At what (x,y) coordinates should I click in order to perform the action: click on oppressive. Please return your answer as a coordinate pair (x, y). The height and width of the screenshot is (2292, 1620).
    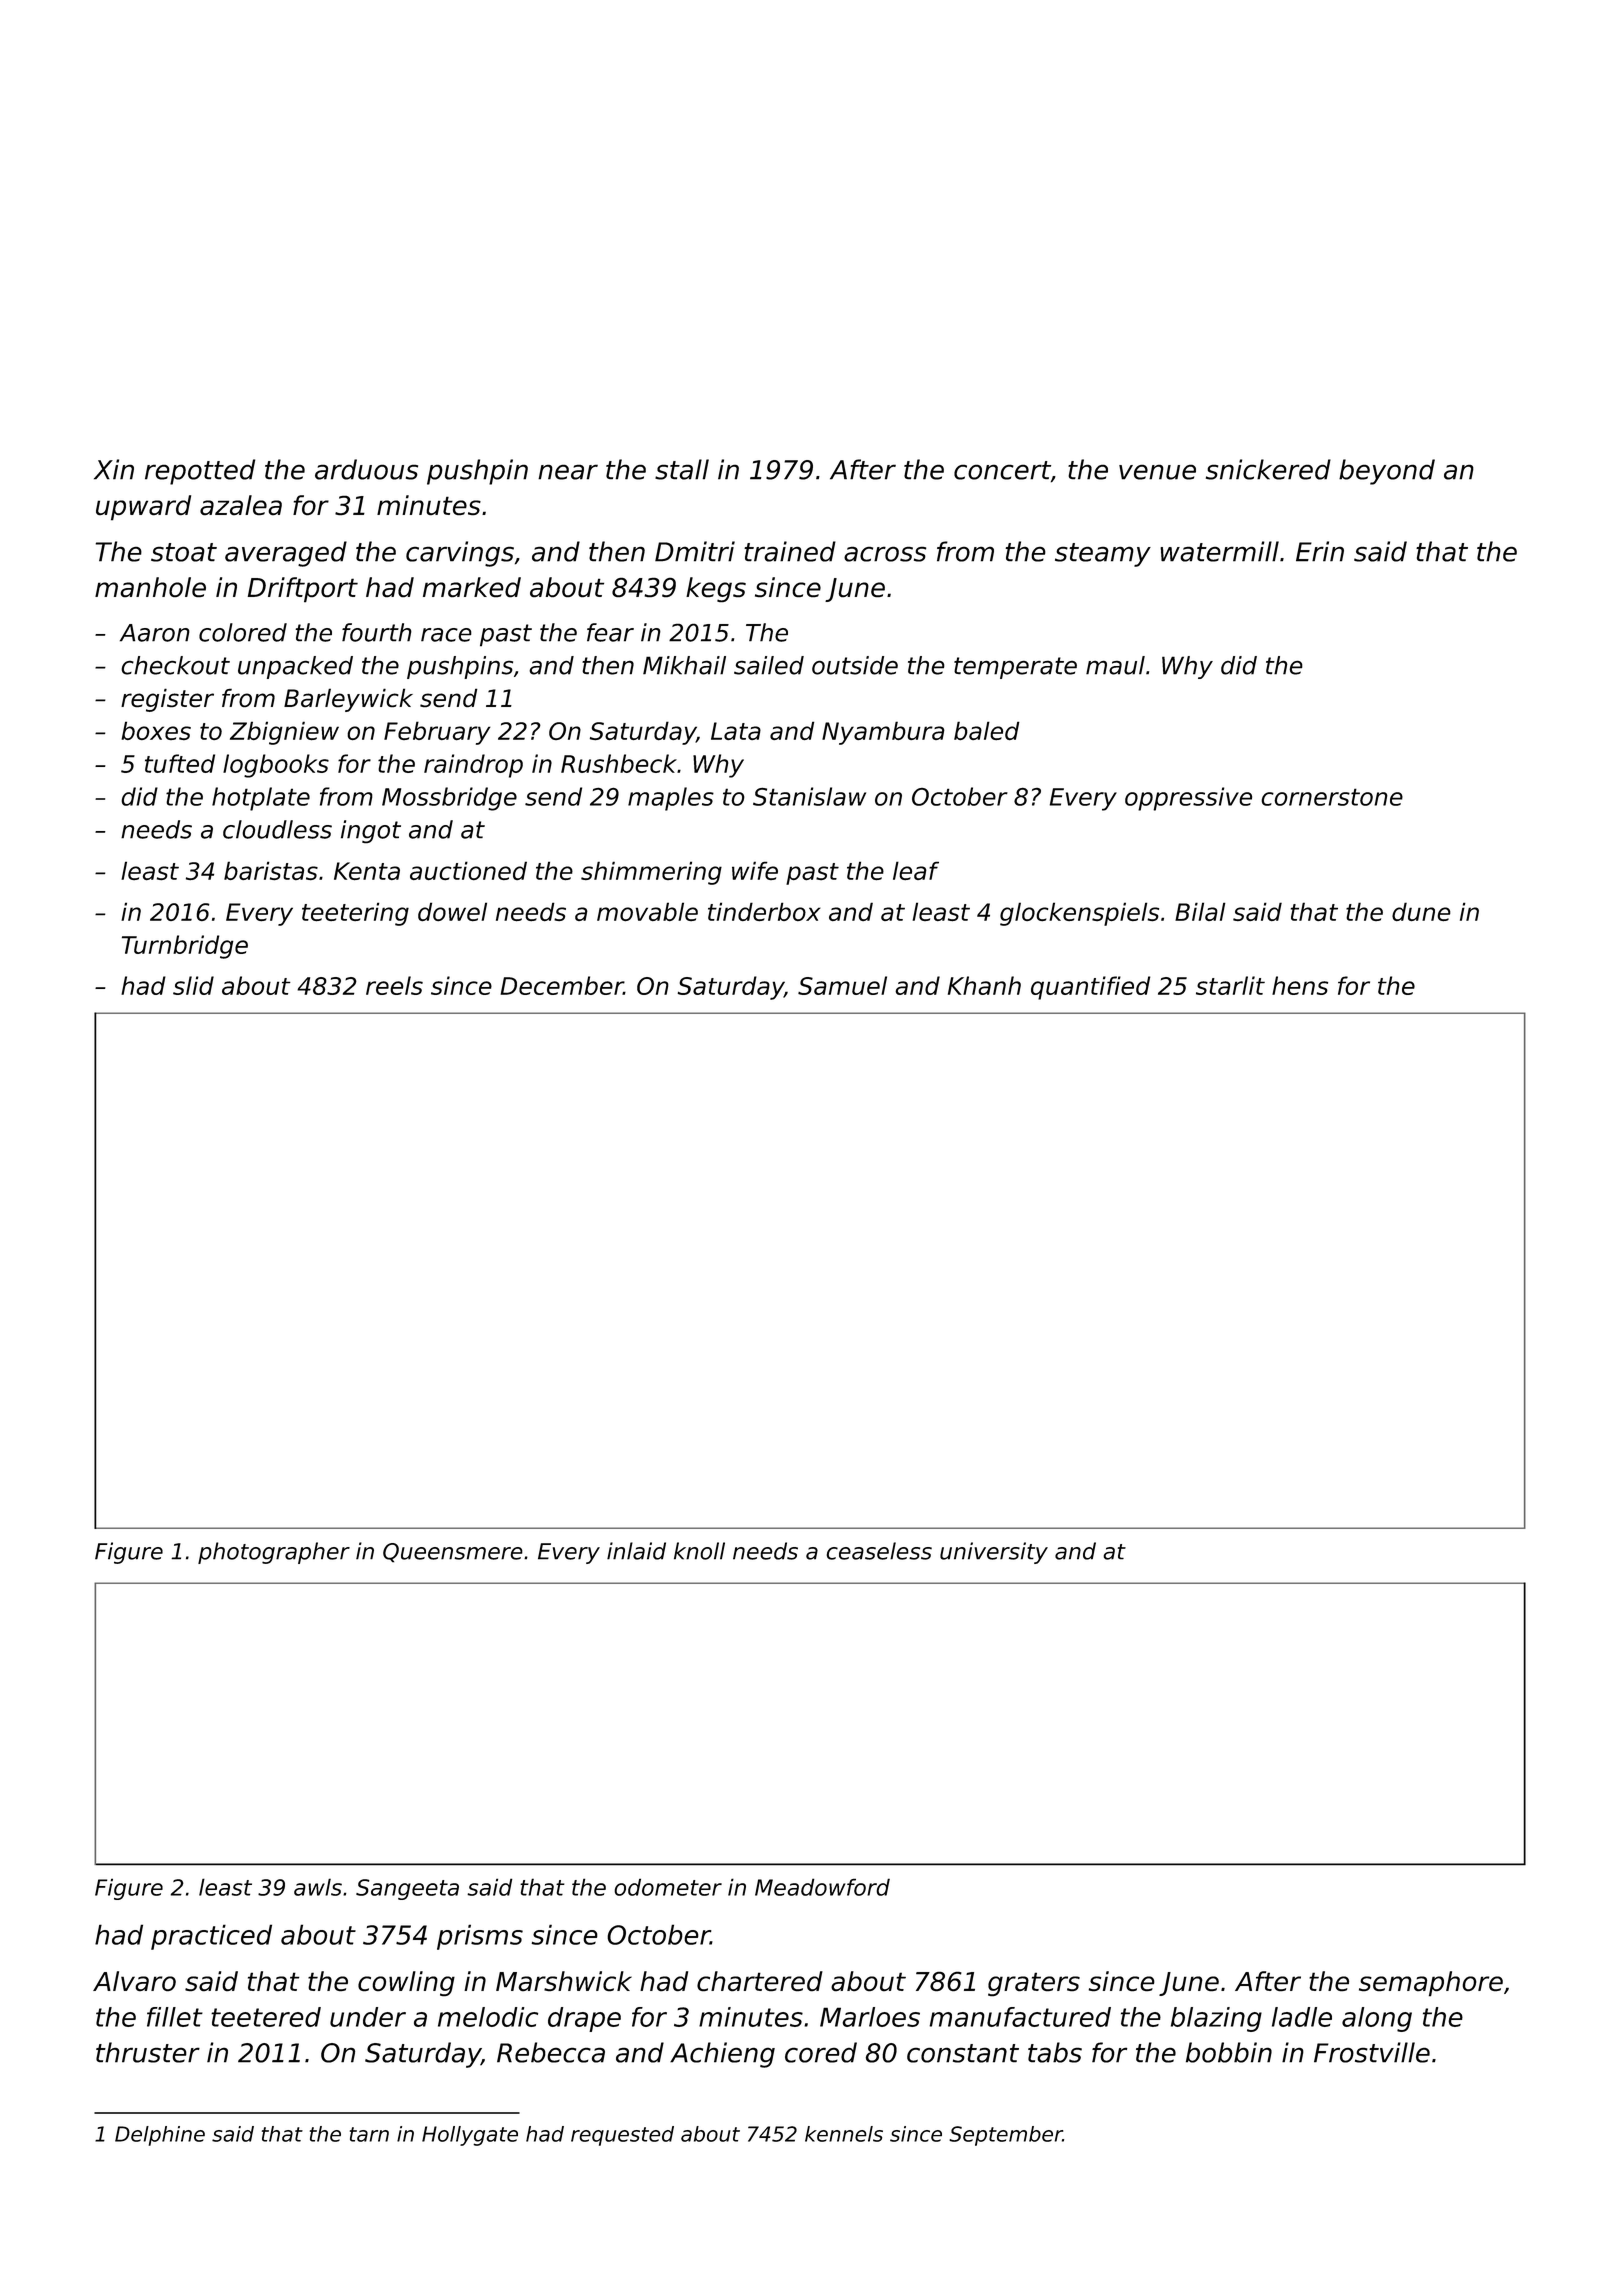
    Looking at the image, I should click on (1188, 799).
